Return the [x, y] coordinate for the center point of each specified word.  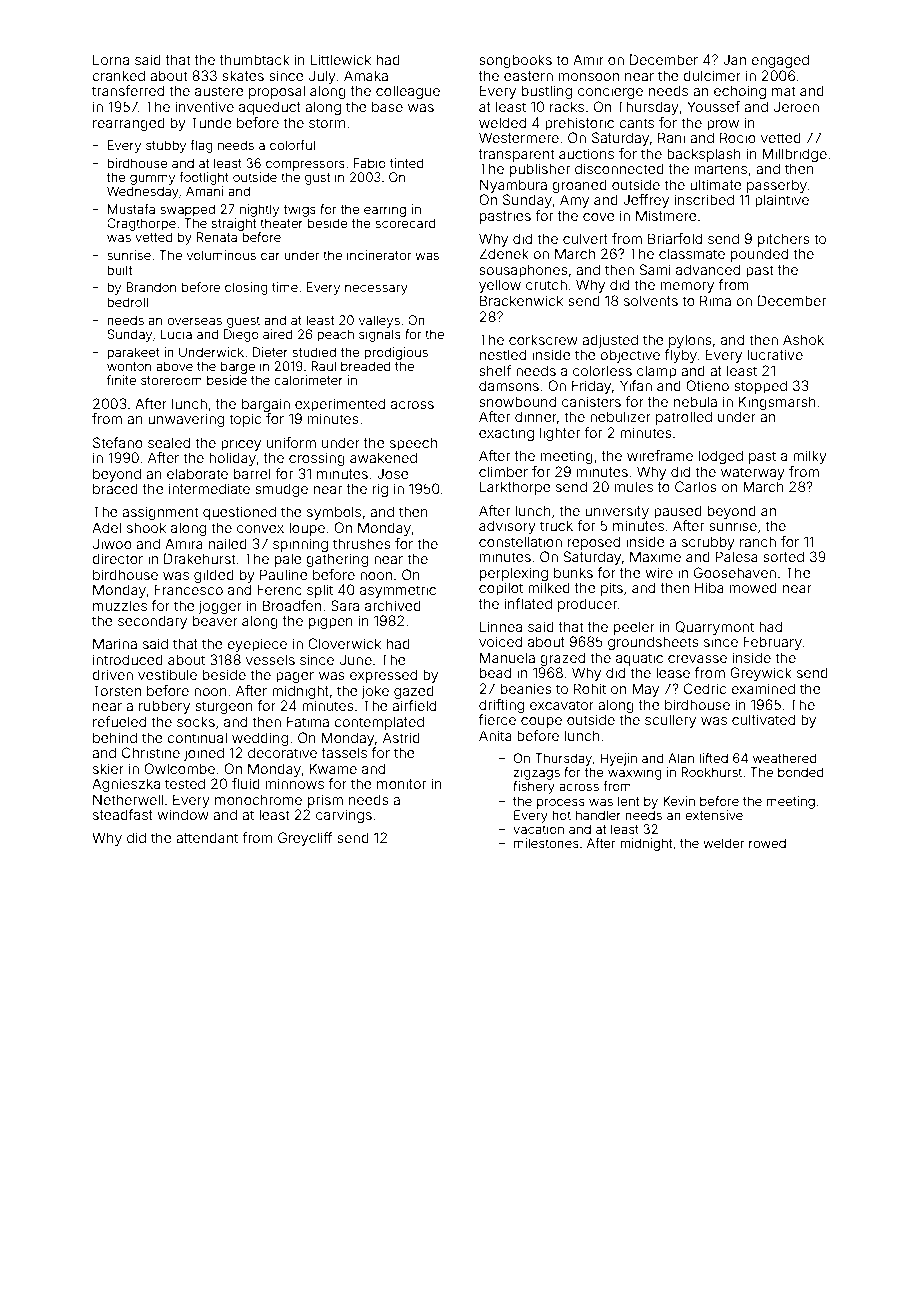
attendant [207, 837]
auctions [586, 153]
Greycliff [305, 839]
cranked [118, 75]
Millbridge [794, 155]
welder [724, 843]
